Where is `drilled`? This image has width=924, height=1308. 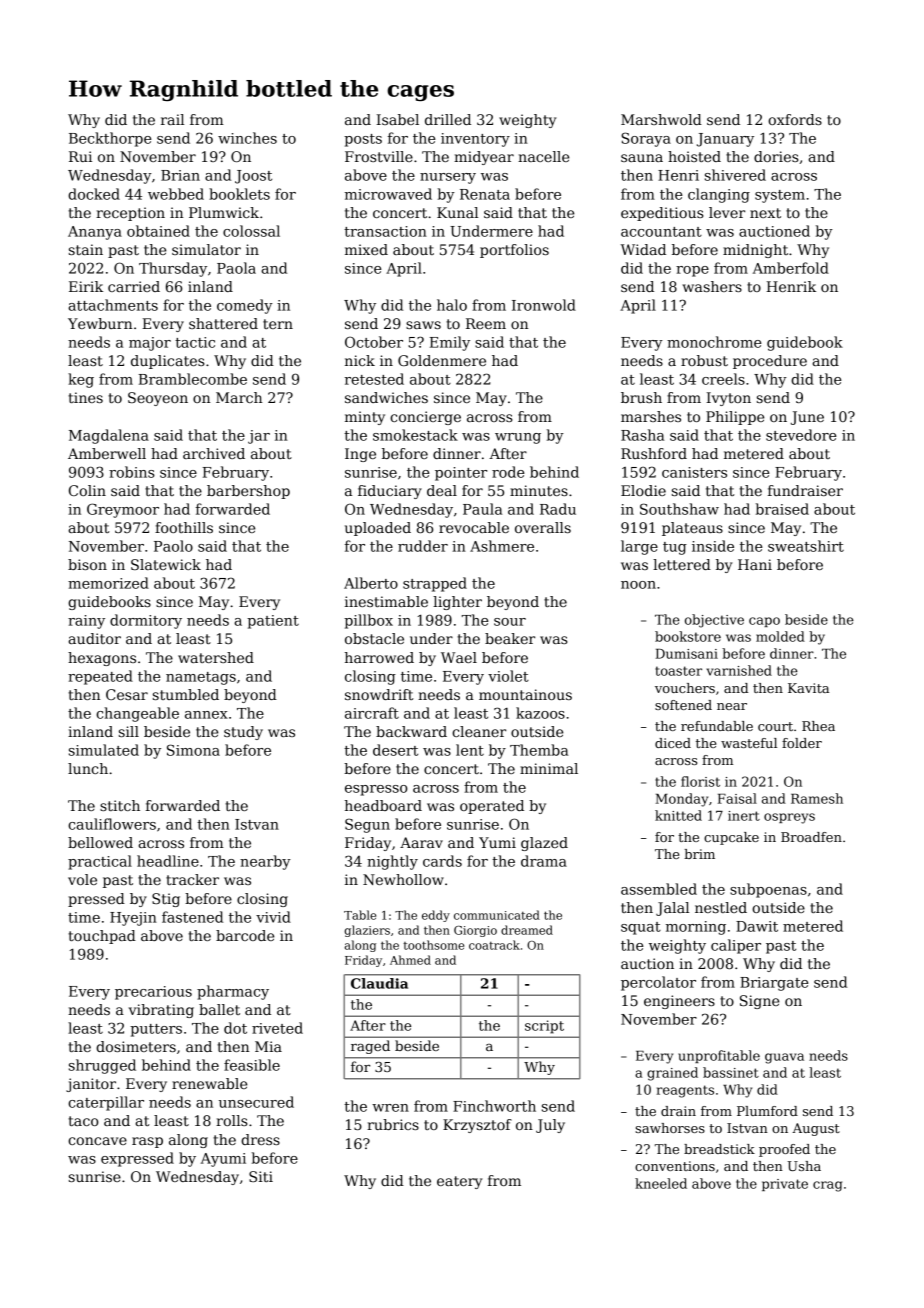
drilled is located at coordinates (448, 119).
